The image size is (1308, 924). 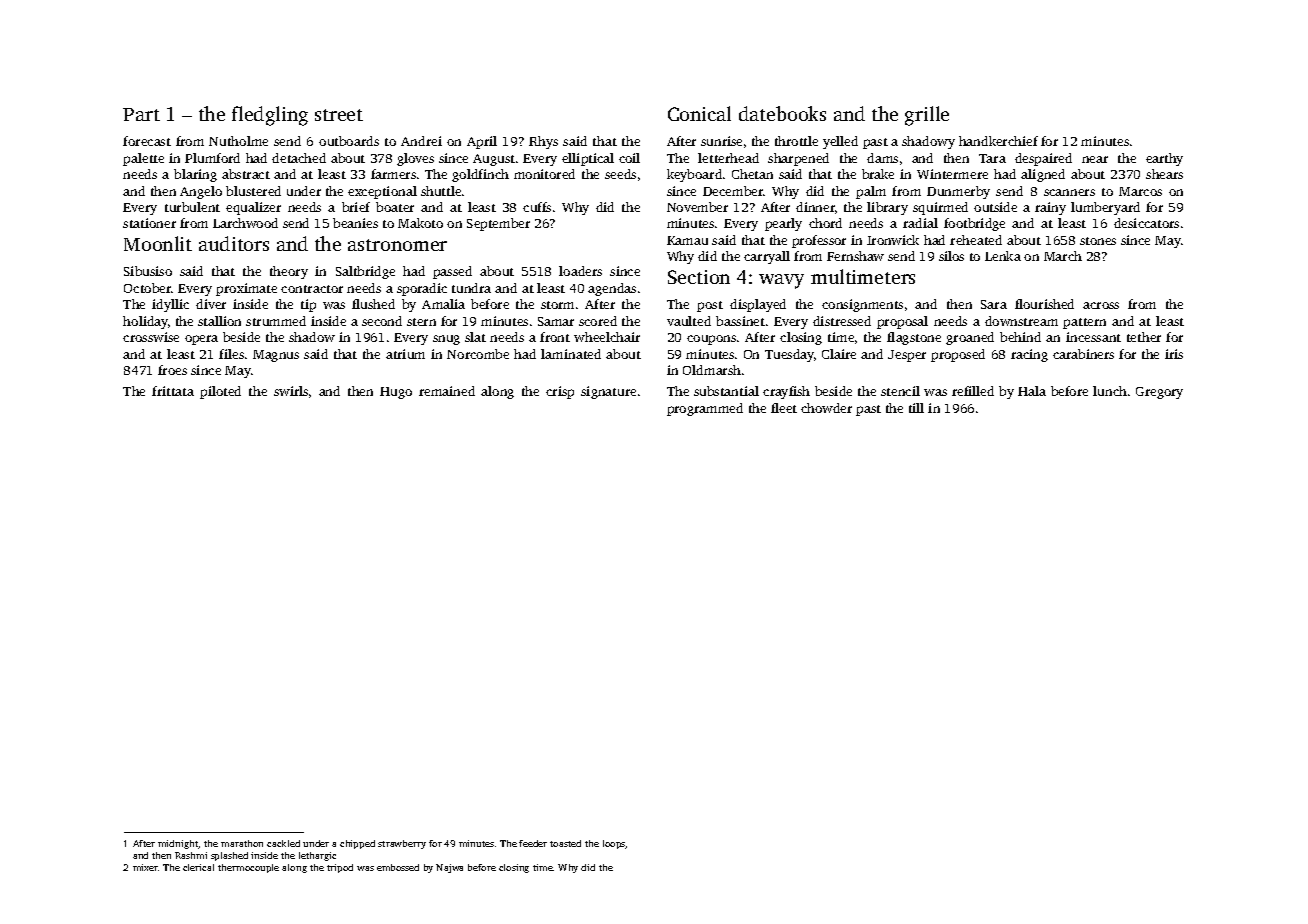 What do you see at coordinates (1029, 355) in the screenshot?
I see `racing` at bounding box center [1029, 355].
